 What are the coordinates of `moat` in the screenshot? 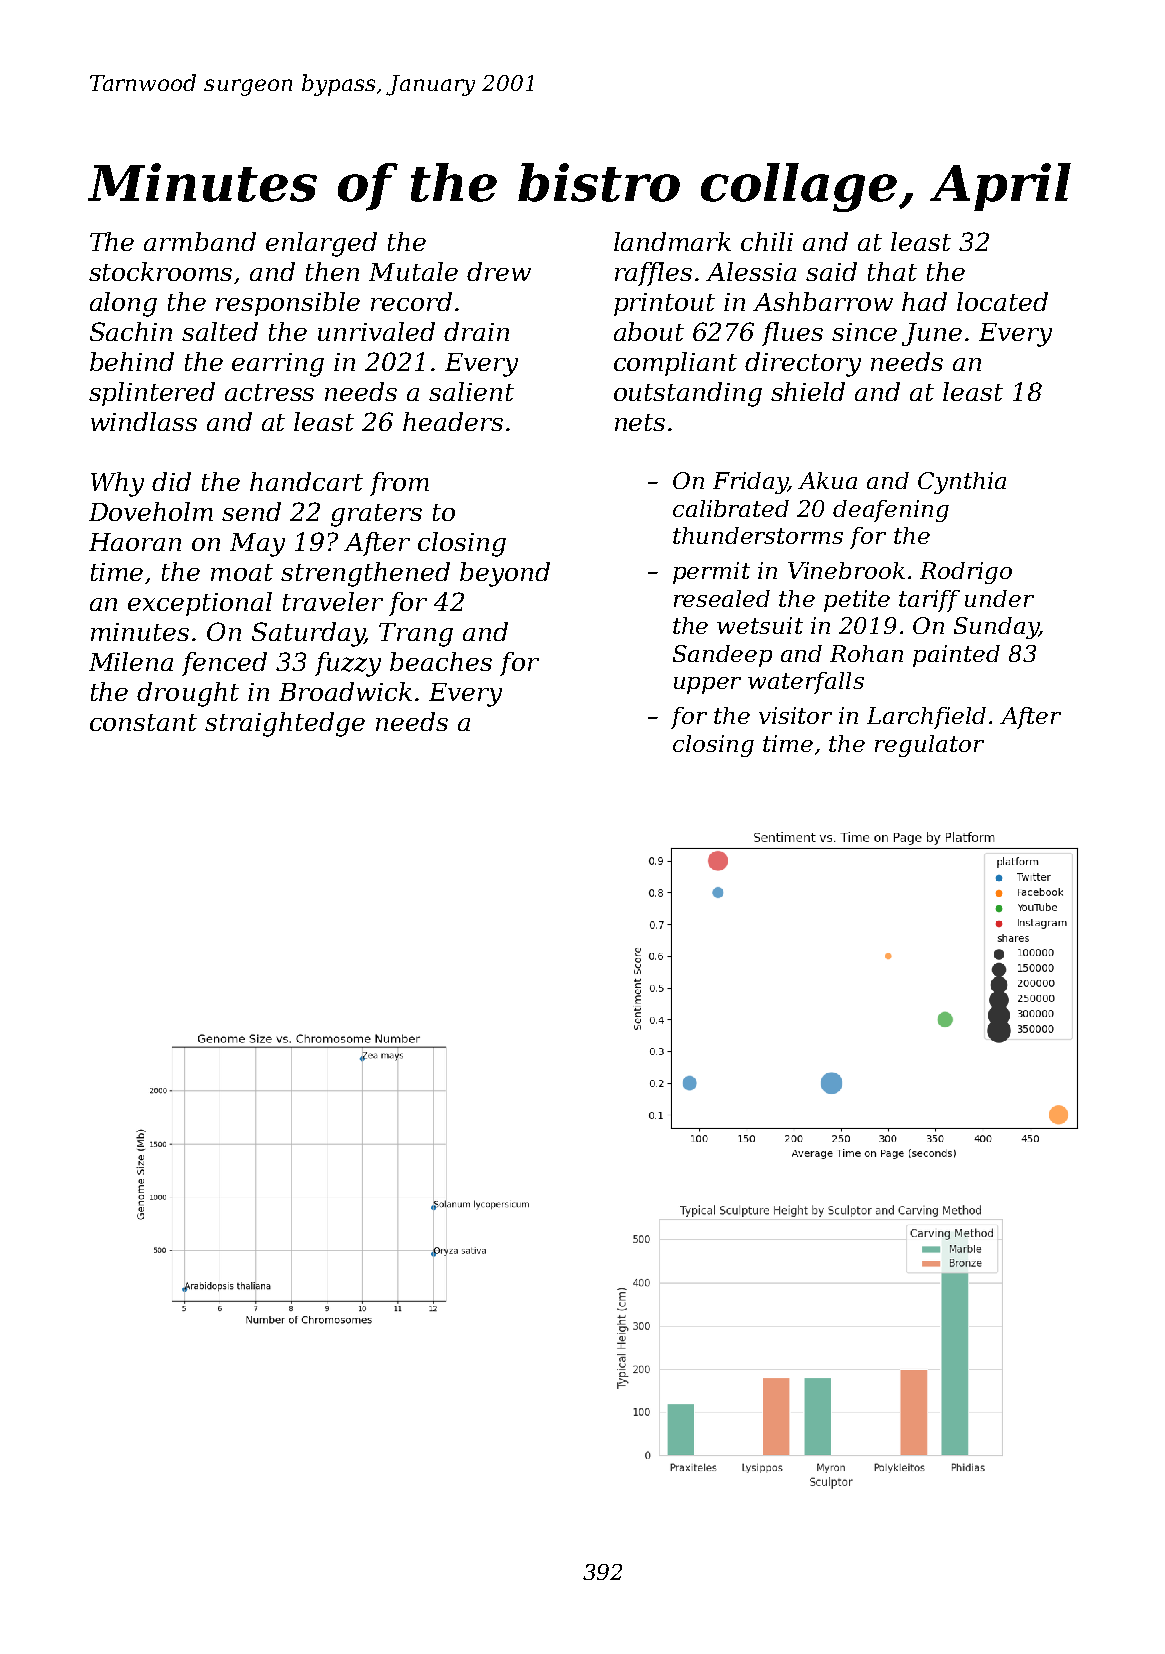 It's located at (242, 572).
